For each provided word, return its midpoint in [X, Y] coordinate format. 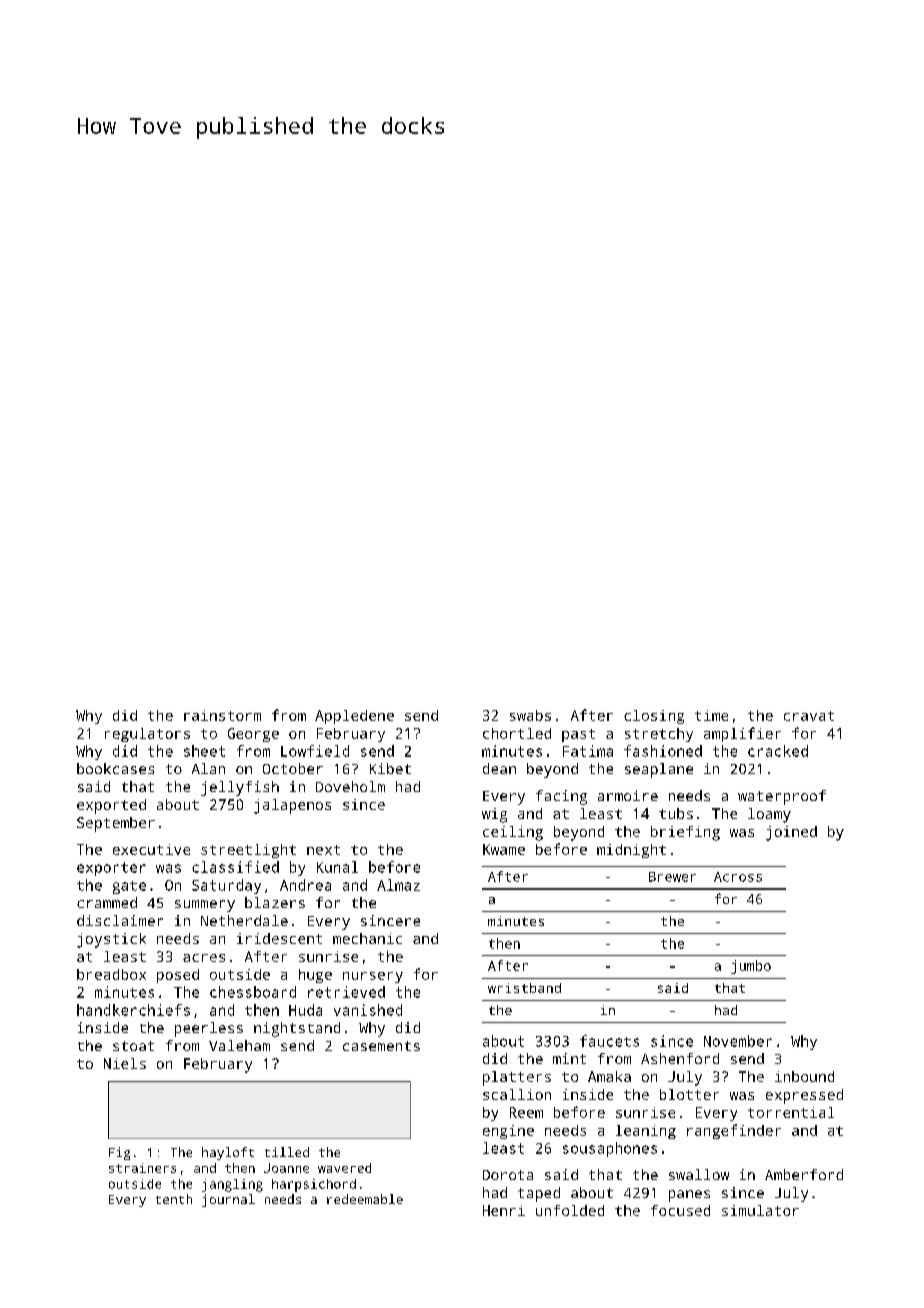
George [253, 735]
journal [228, 1200]
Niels [125, 1063]
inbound [804, 1076]
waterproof [782, 797]
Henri [504, 1210]
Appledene [354, 717]
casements [381, 1046]
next [323, 850]
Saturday [226, 886]
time [711, 715]
